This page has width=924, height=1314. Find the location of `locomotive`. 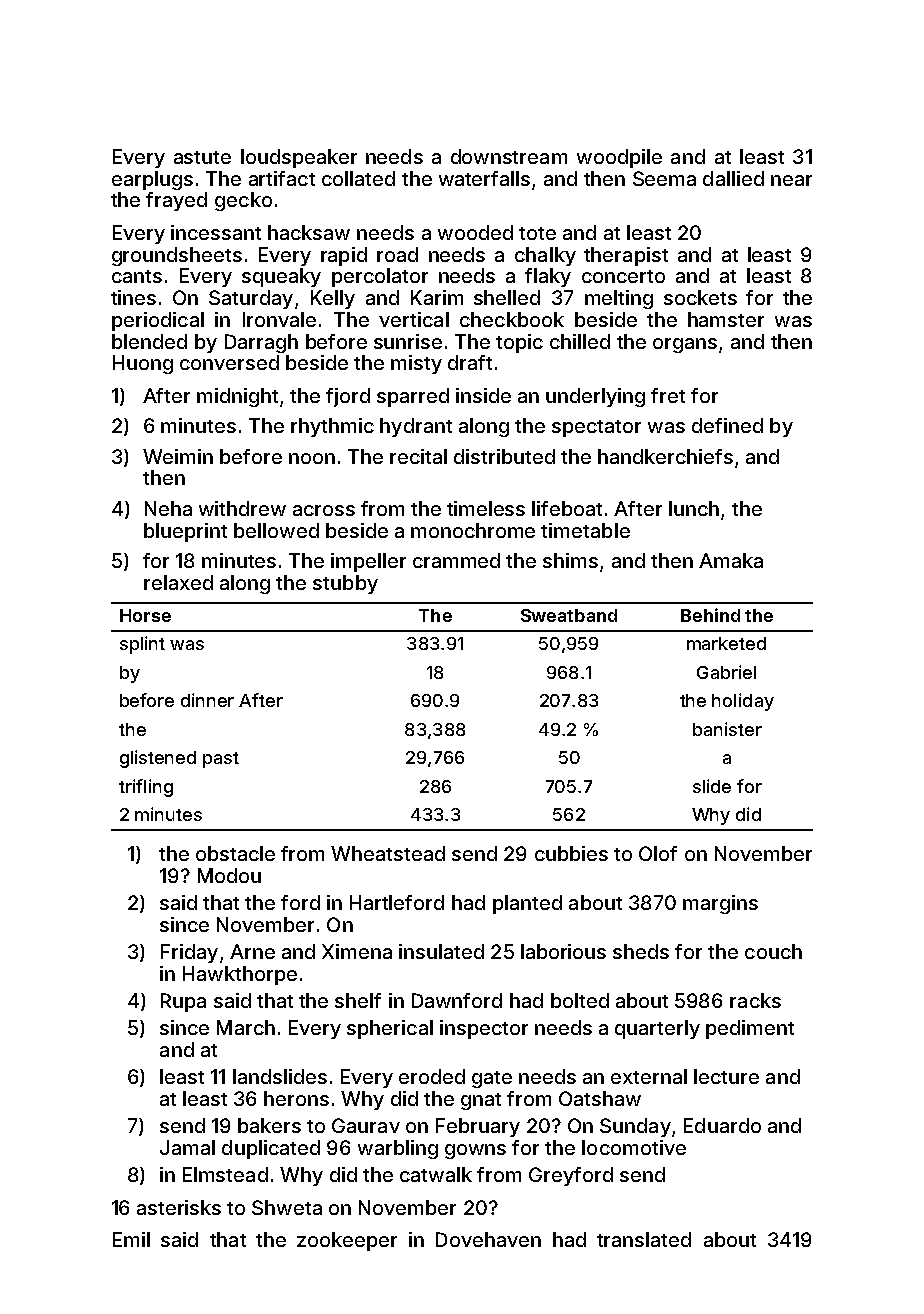

locomotive is located at coordinates (634, 1147).
